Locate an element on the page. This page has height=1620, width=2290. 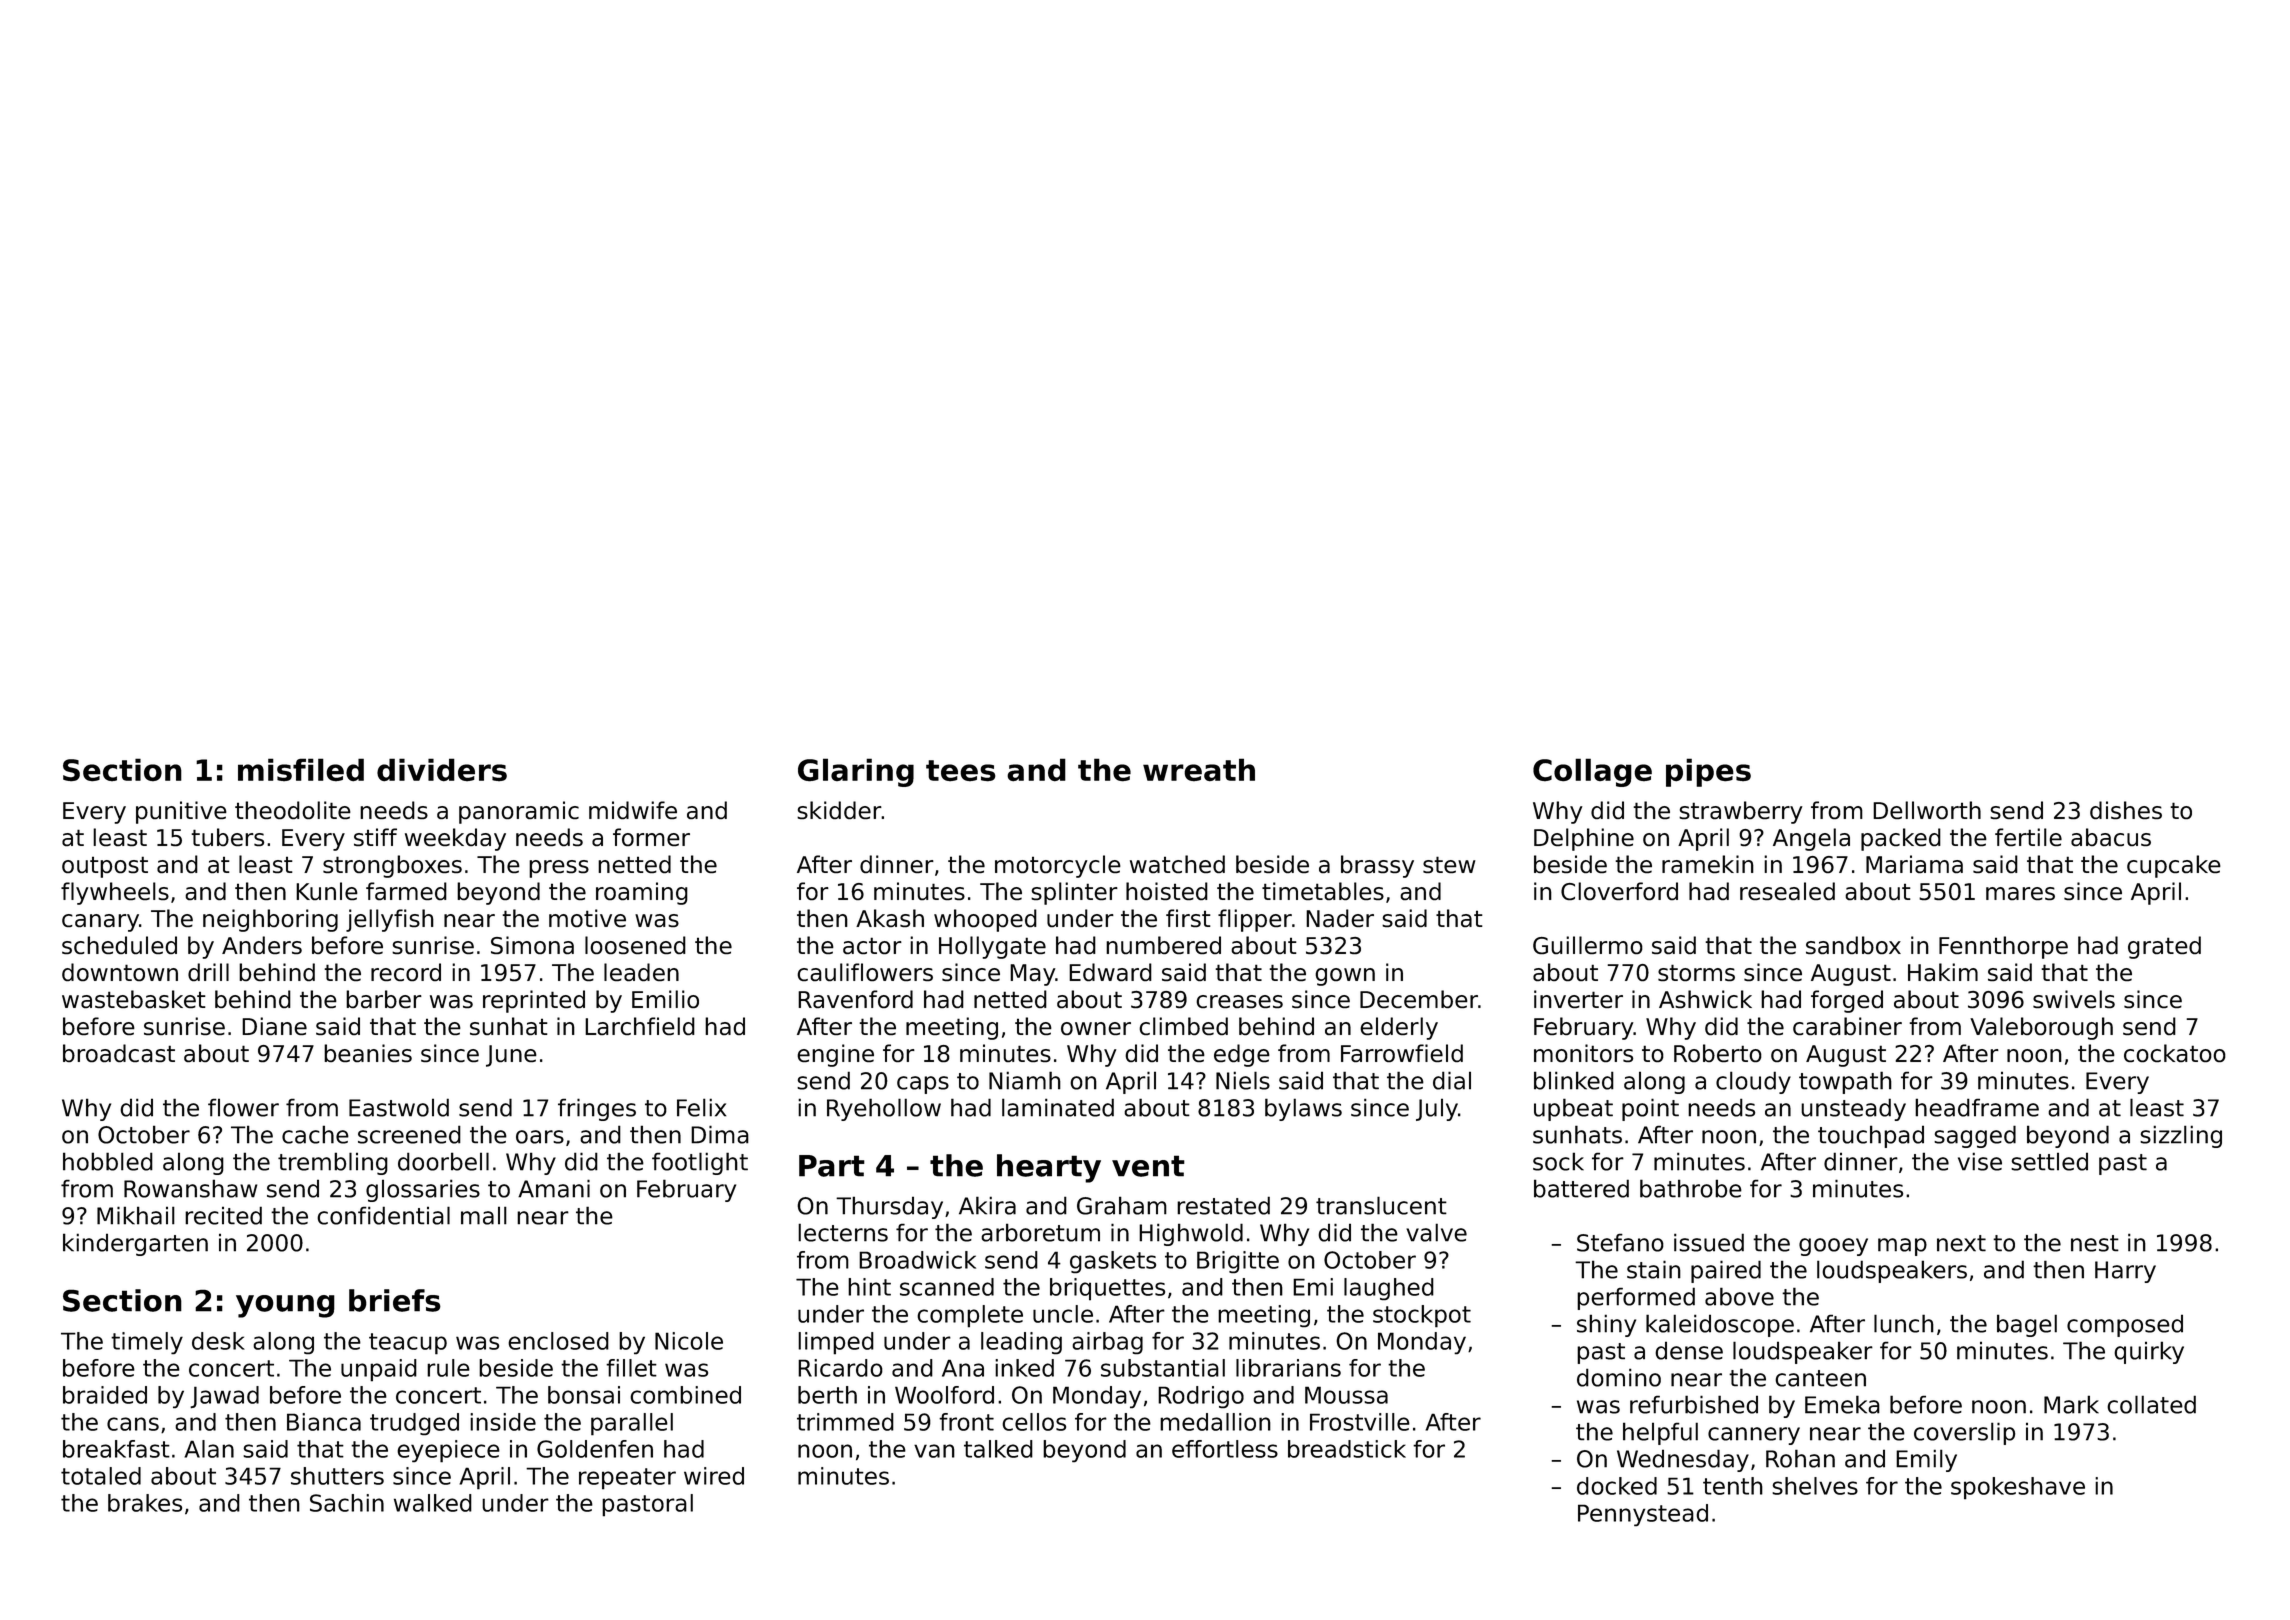
upbeat is located at coordinates (1573, 1109).
